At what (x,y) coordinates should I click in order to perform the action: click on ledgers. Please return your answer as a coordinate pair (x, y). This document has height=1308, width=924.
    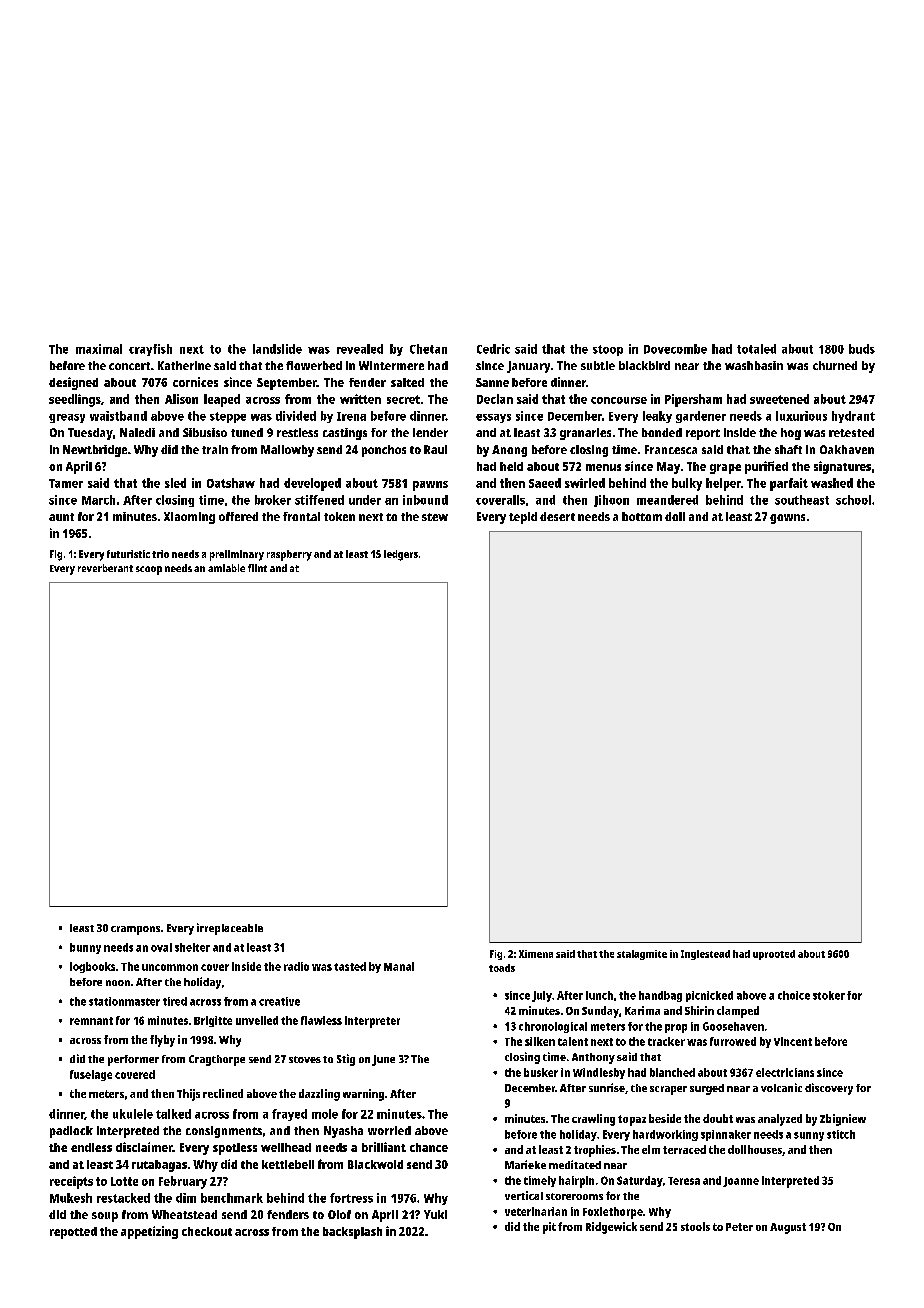
    Looking at the image, I should click on (401, 555).
